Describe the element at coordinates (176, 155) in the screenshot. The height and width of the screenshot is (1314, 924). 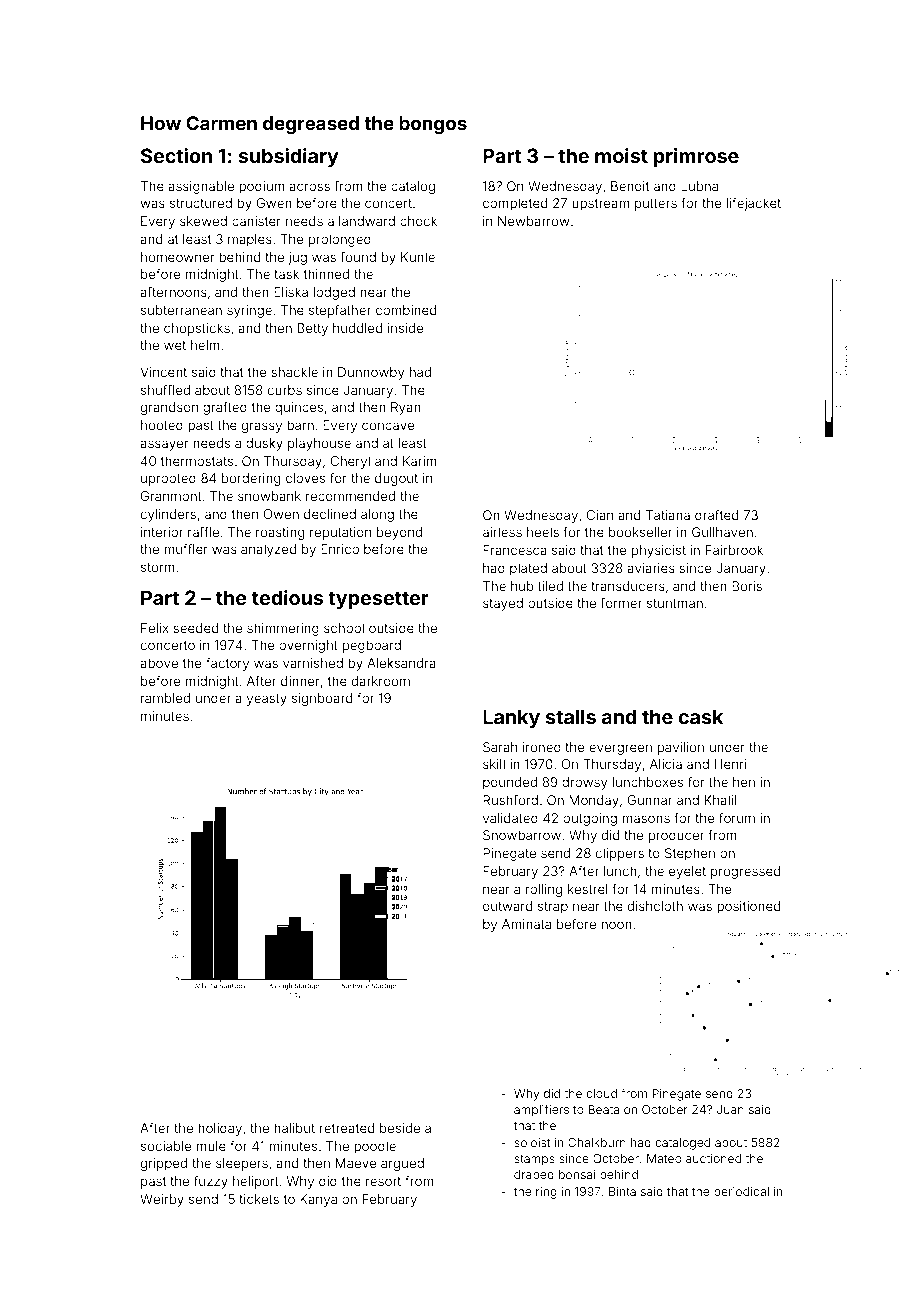
I see `Section` at that location.
